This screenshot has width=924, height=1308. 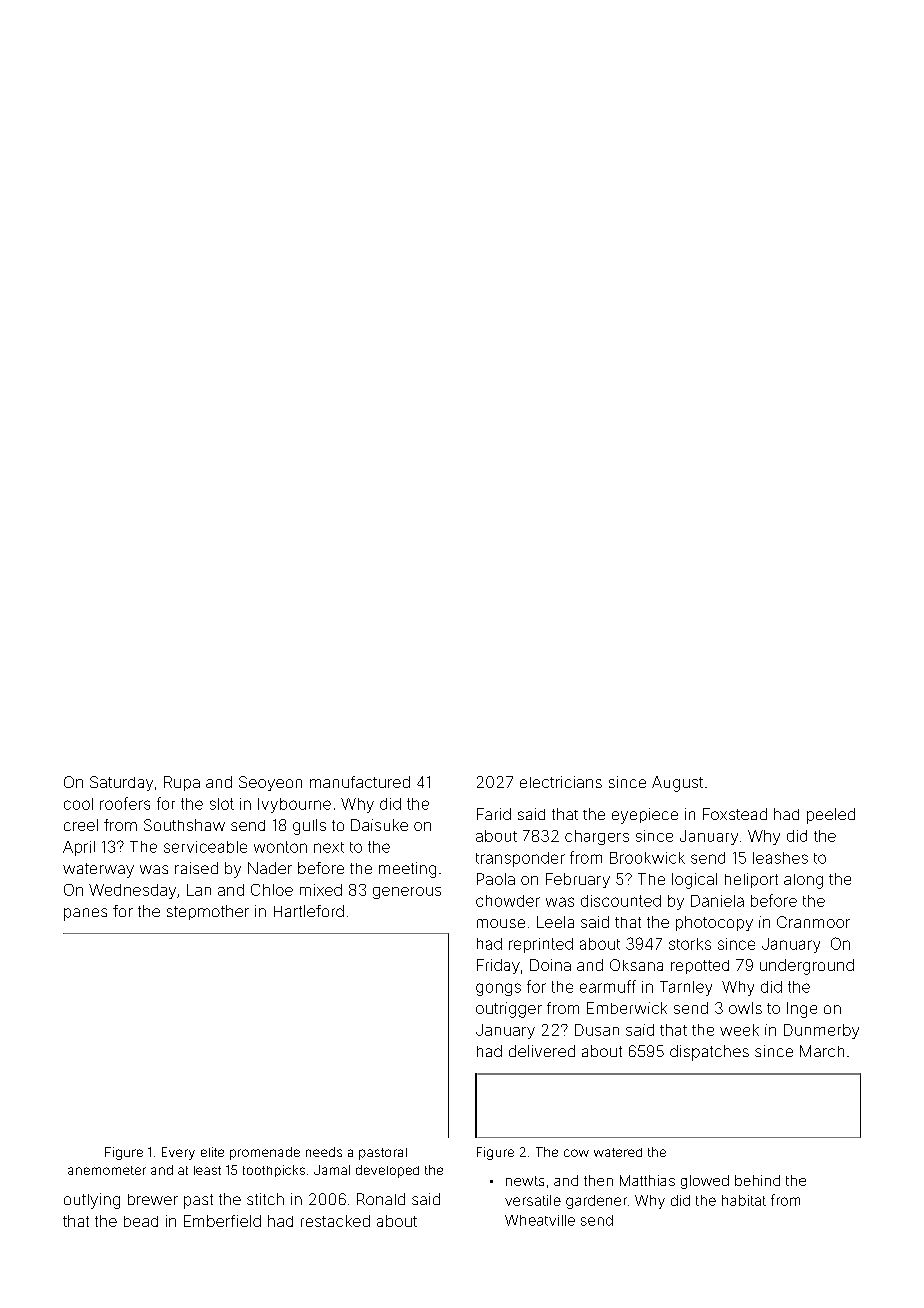 What do you see at coordinates (121, 783) in the screenshot?
I see `Saturday` at bounding box center [121, 783].
